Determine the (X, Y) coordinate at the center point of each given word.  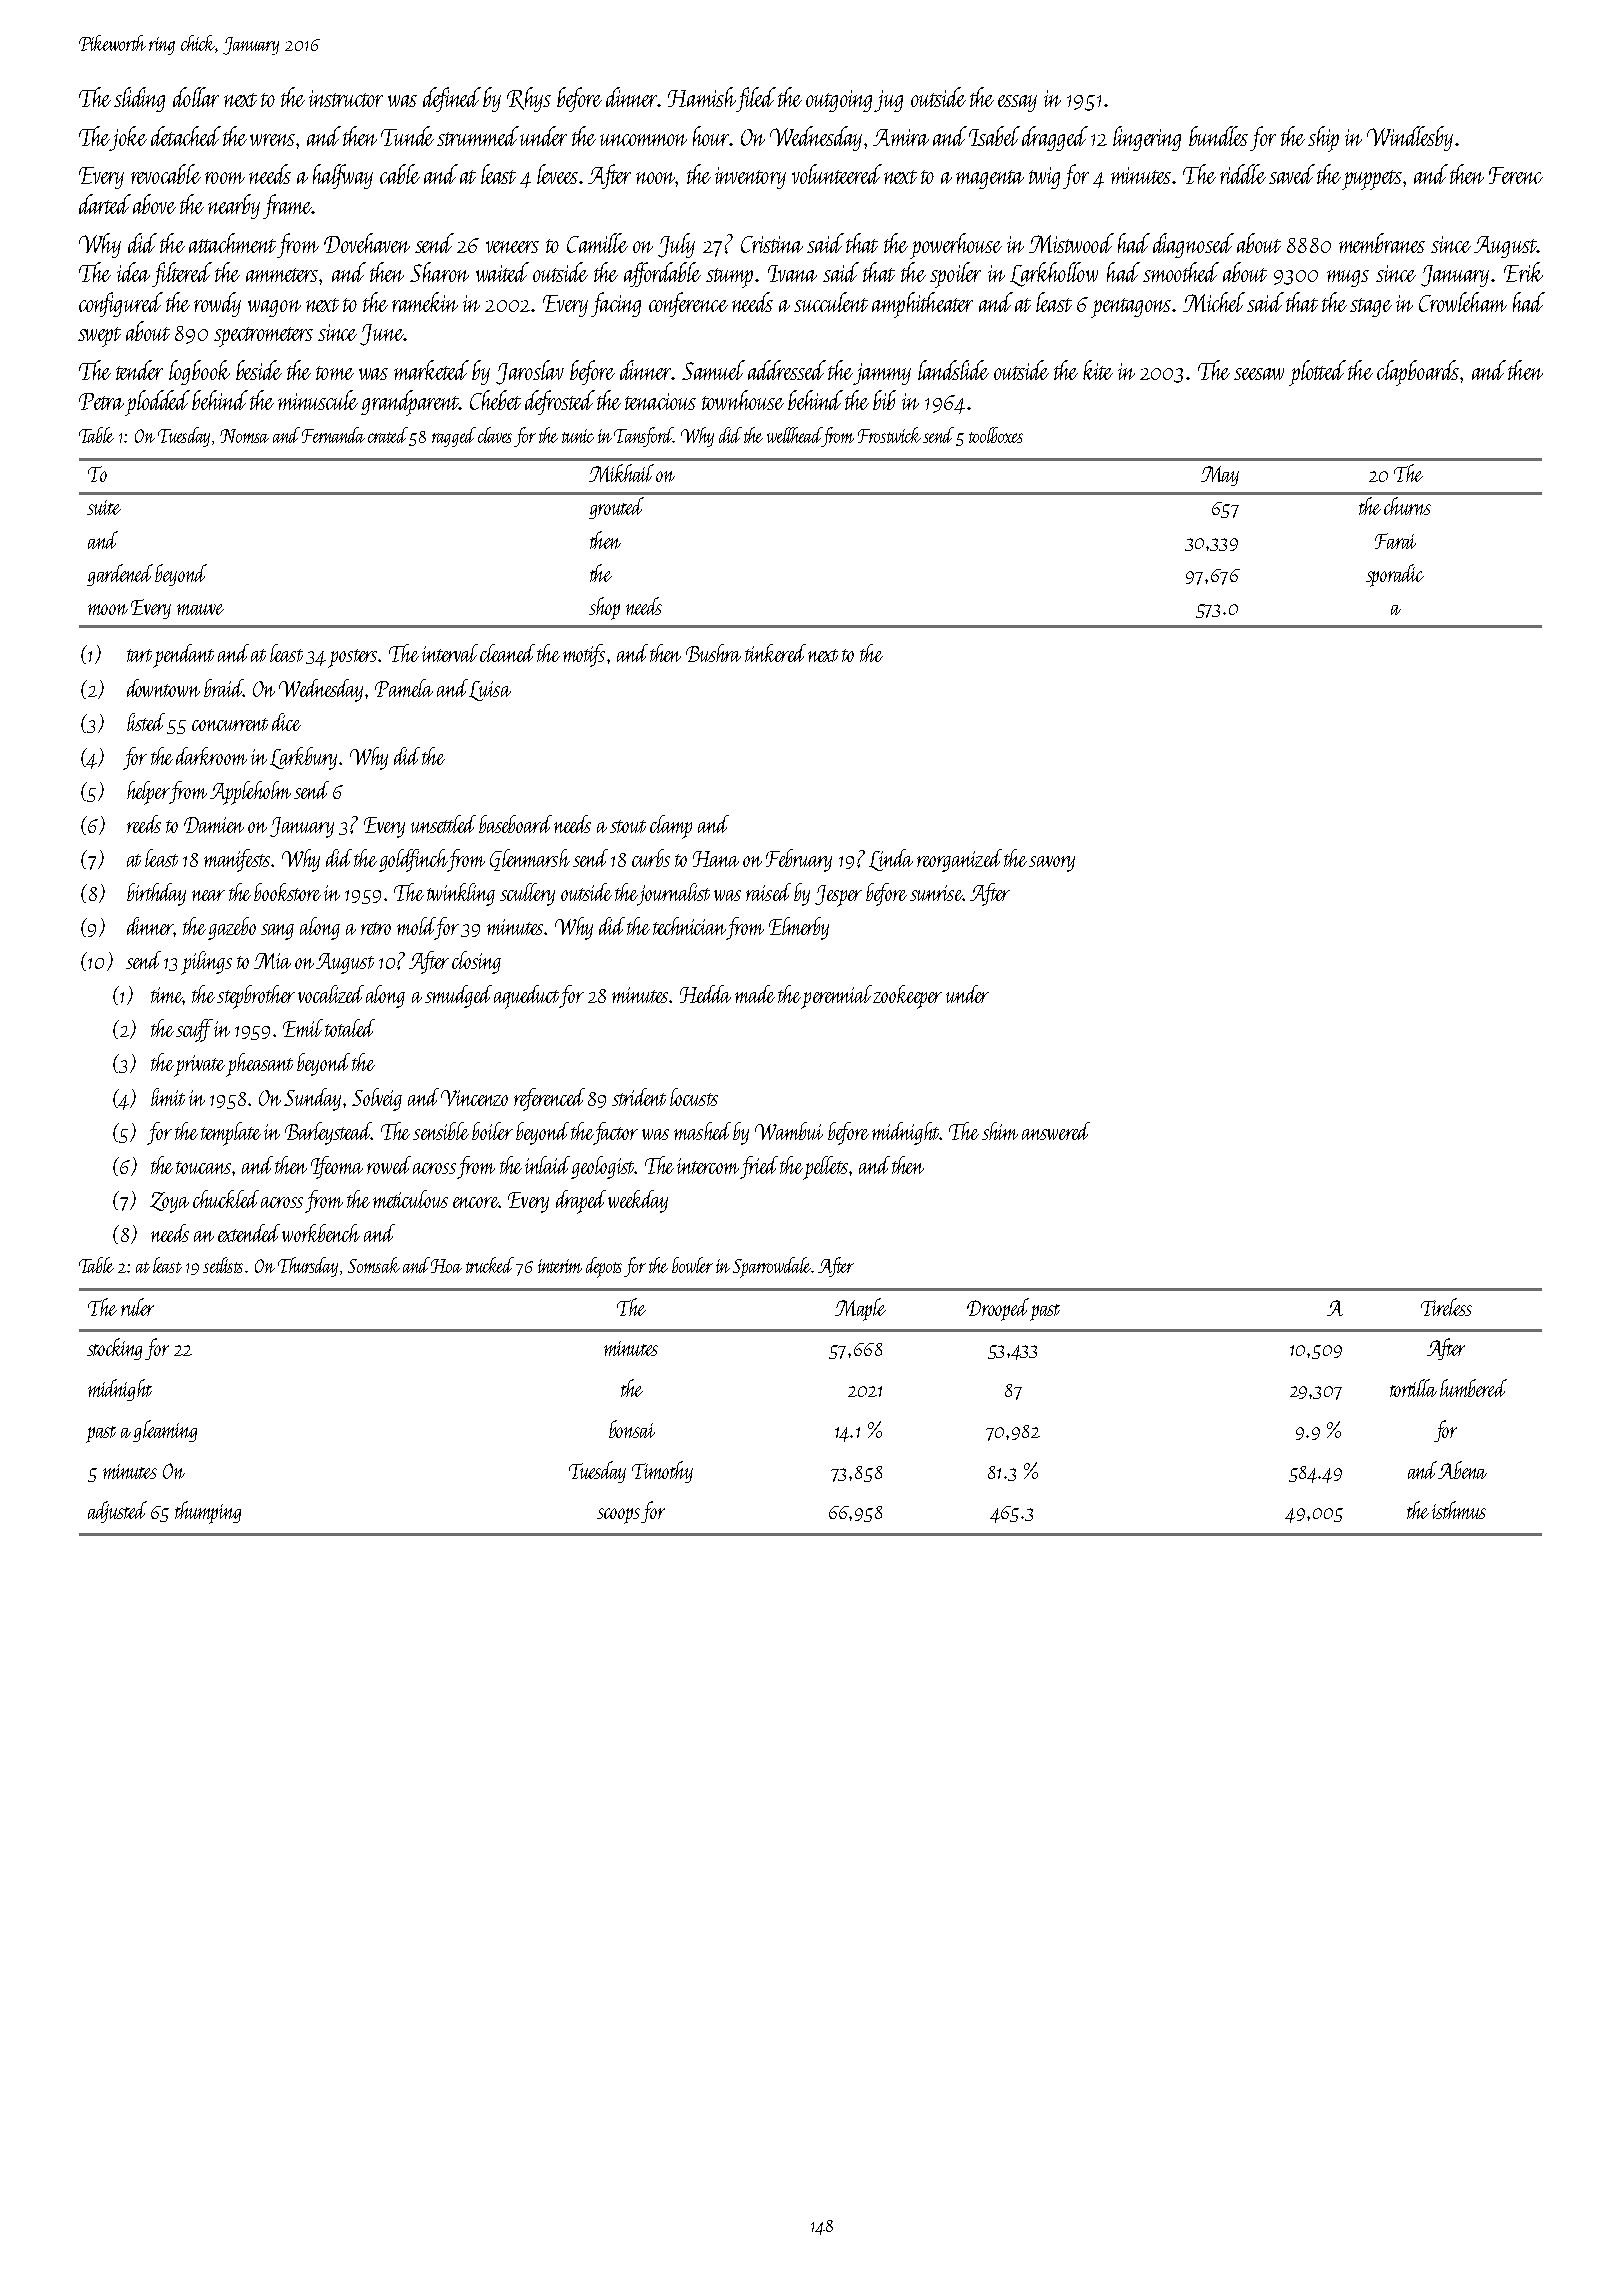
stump (729, 278)
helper (148, 793)
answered (1056, 1131)
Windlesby (1410, 138)
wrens (272, 140)
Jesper (838, 896)
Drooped (998, 1309)
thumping (208, 1512)
